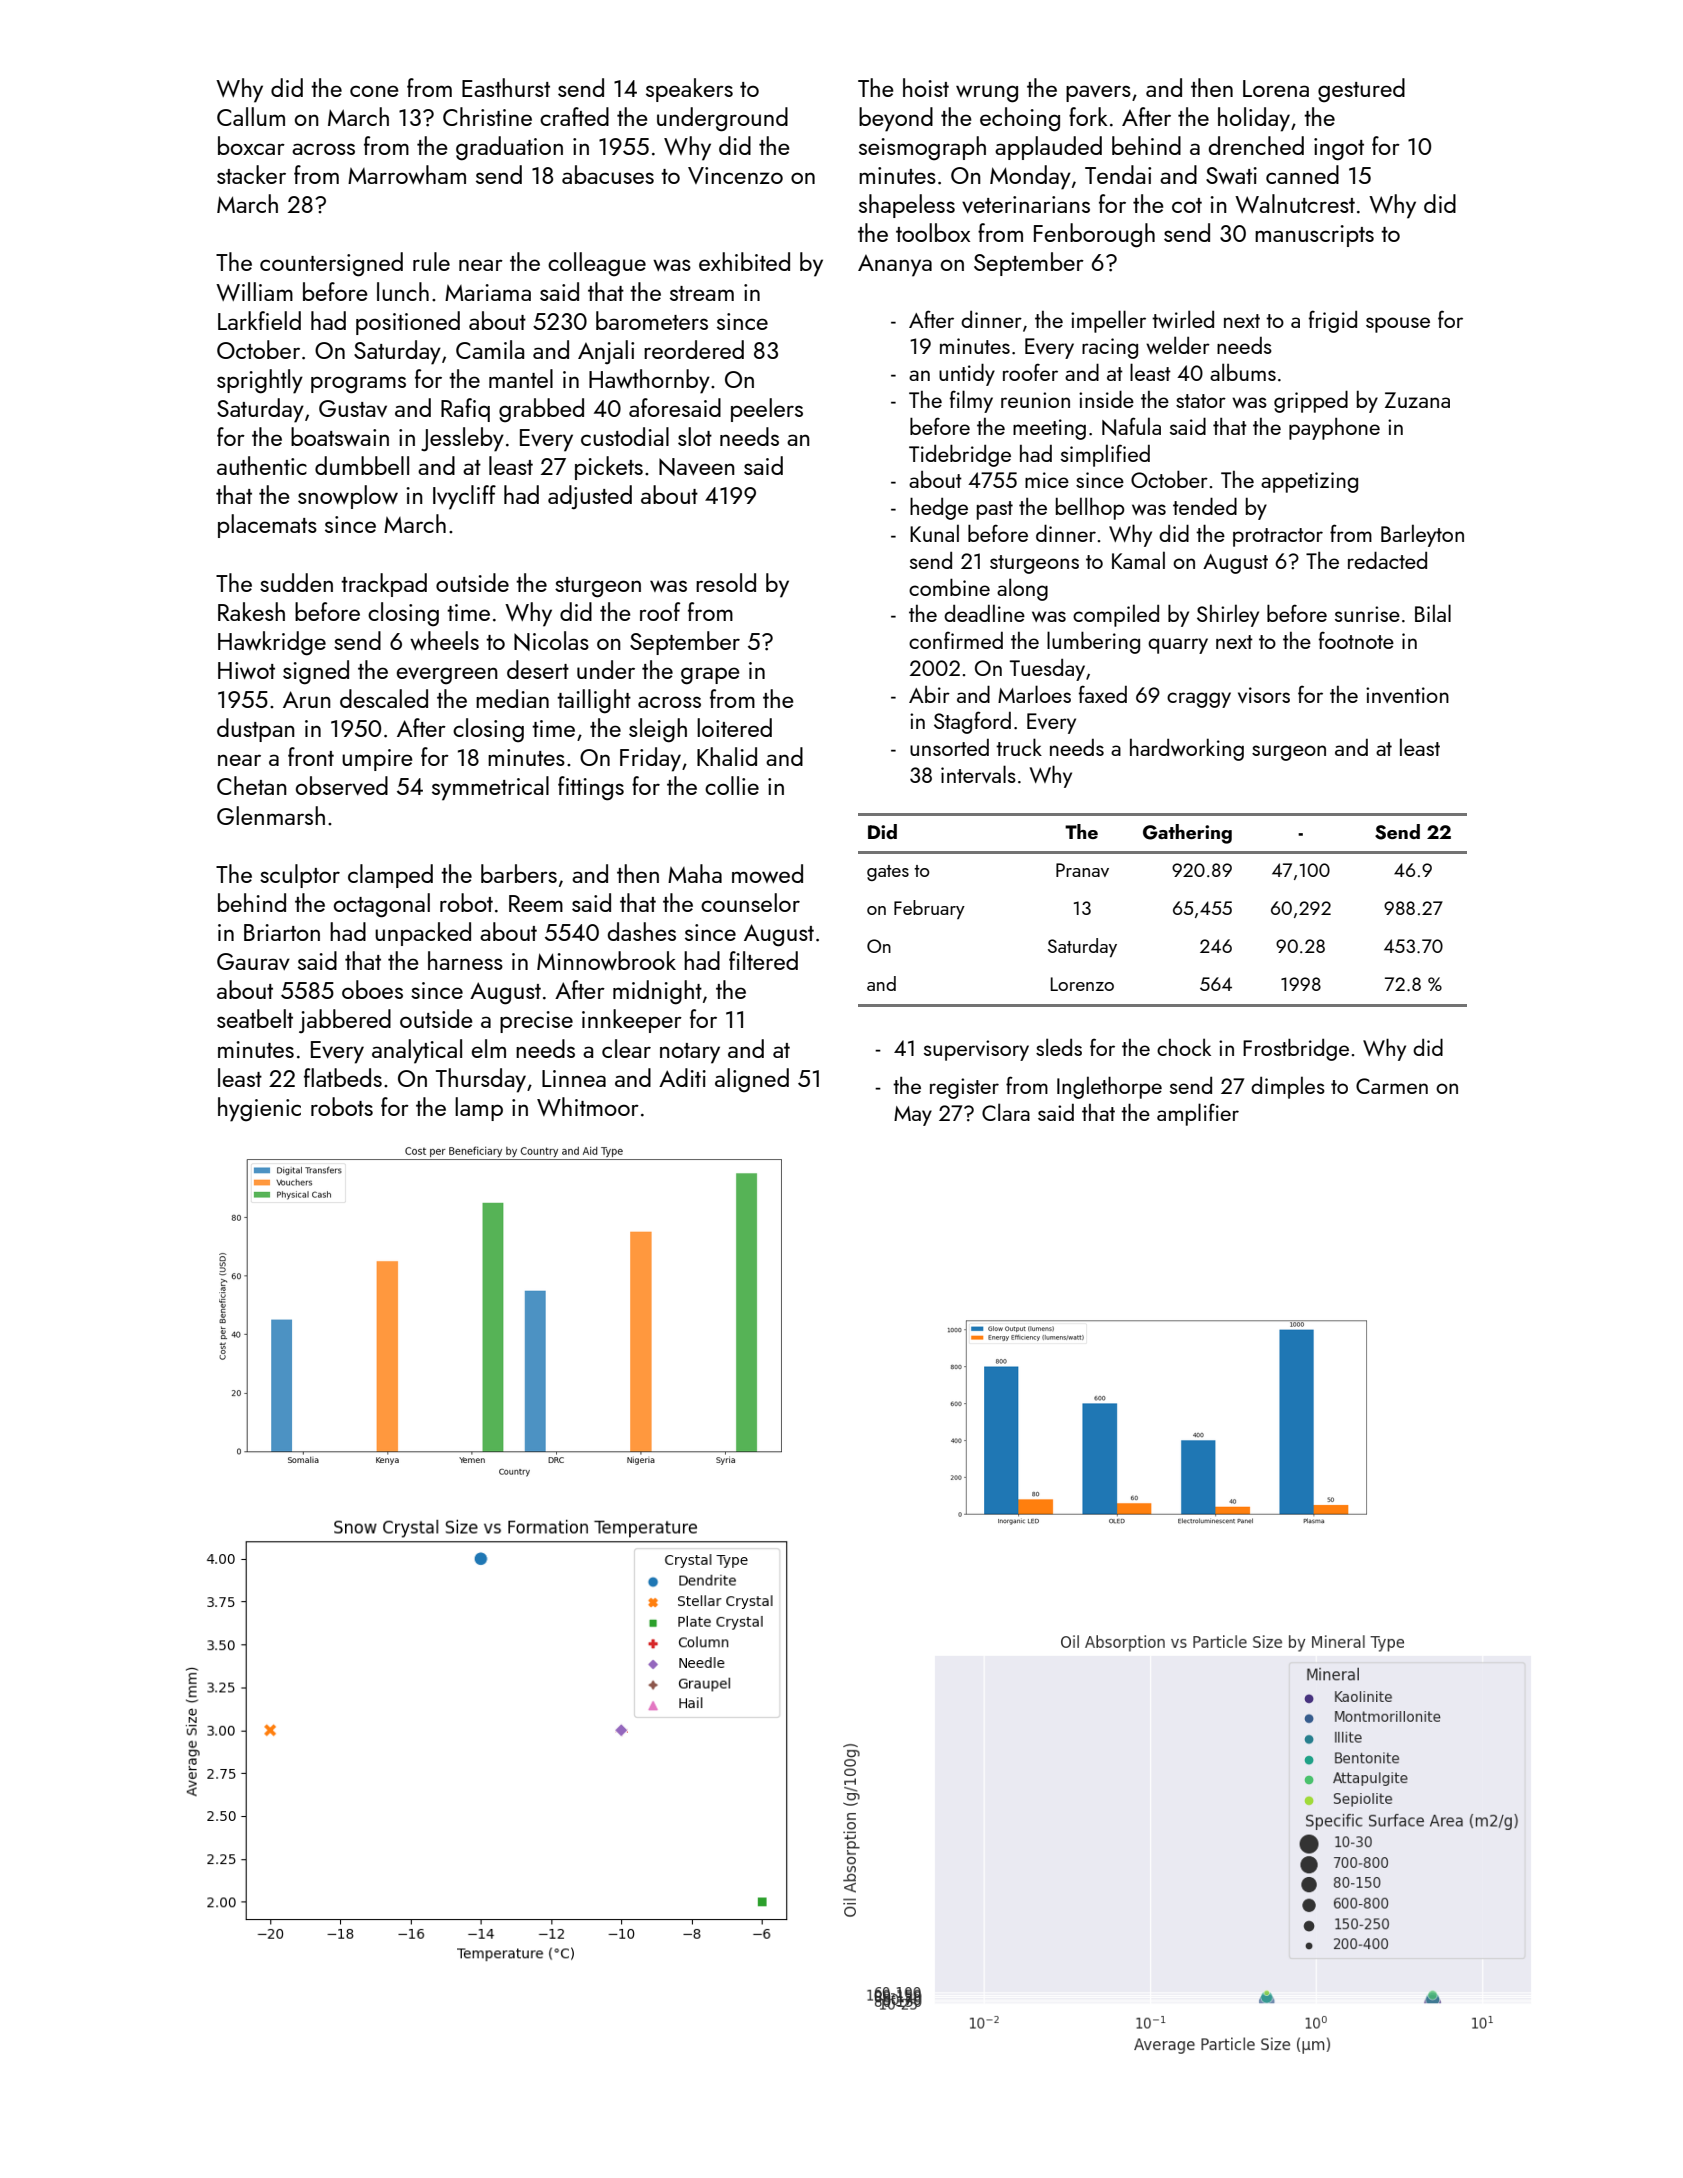  Describe the element at coordinates (1407, 695) in the screenshot. I see `invention` at that location.
